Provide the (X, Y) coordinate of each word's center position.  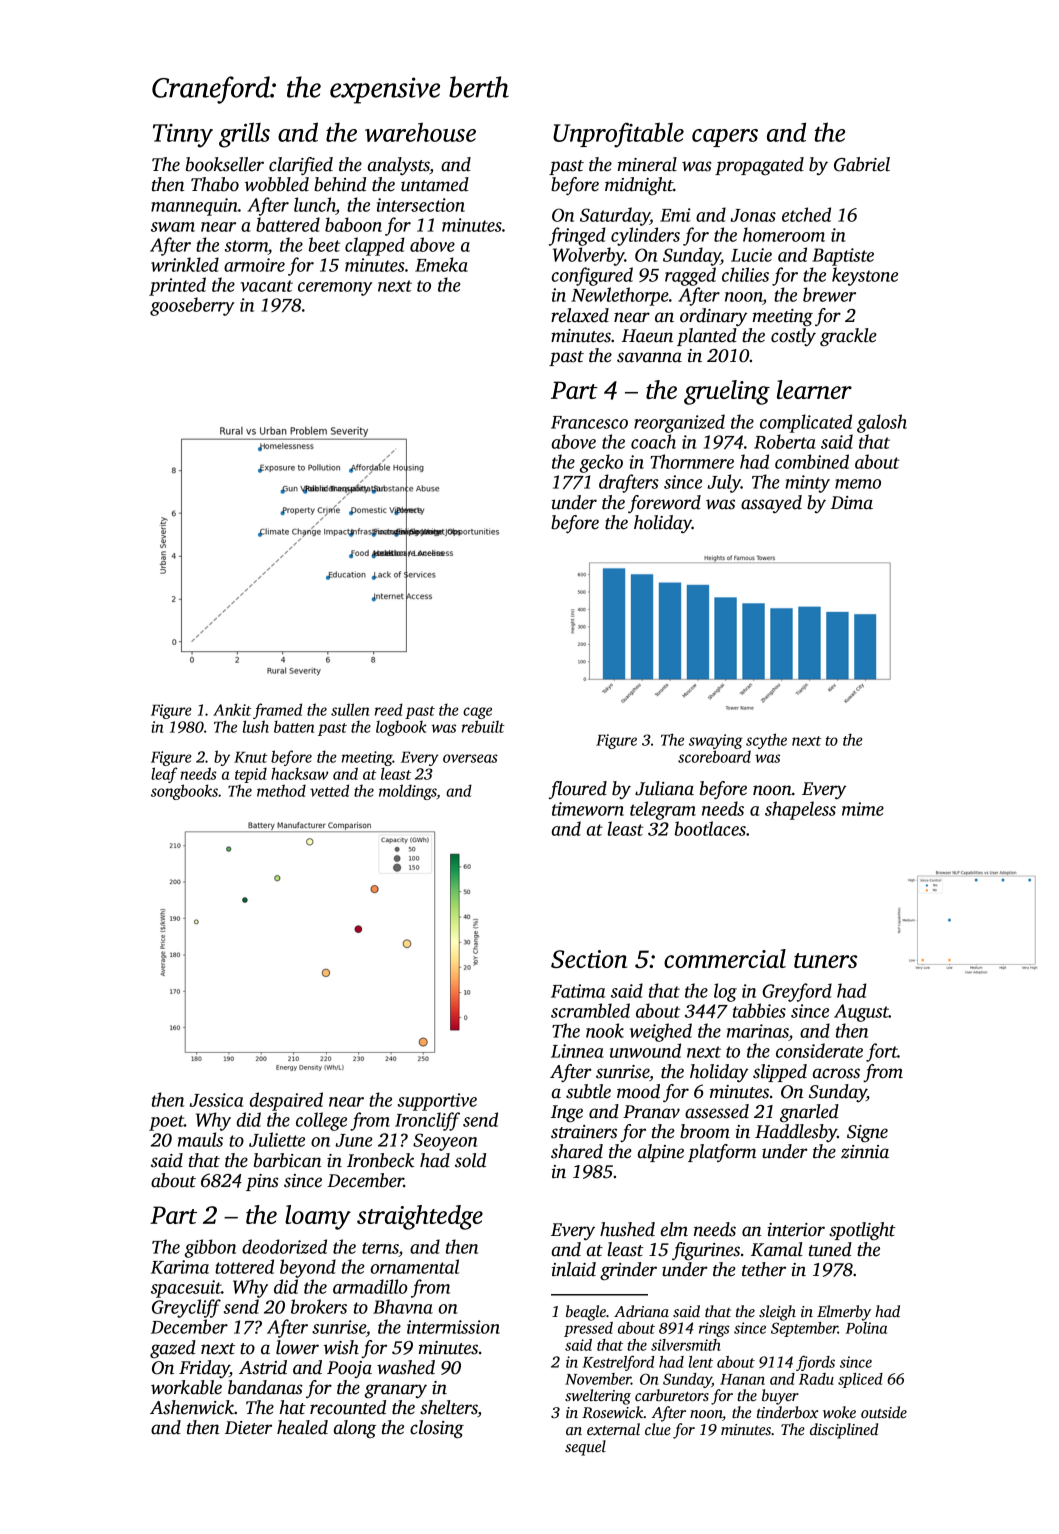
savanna (649, 357)
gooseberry (192, 306)
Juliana (664, 788)
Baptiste (843, 257)
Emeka (441, 264)
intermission (453, 1327)
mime (863, 809)
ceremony (335, 289)
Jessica (217, 1100)
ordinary (713, 317)
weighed (661, 1032)
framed (277, 711)
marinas (758, 1031)
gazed (173, 1349)
